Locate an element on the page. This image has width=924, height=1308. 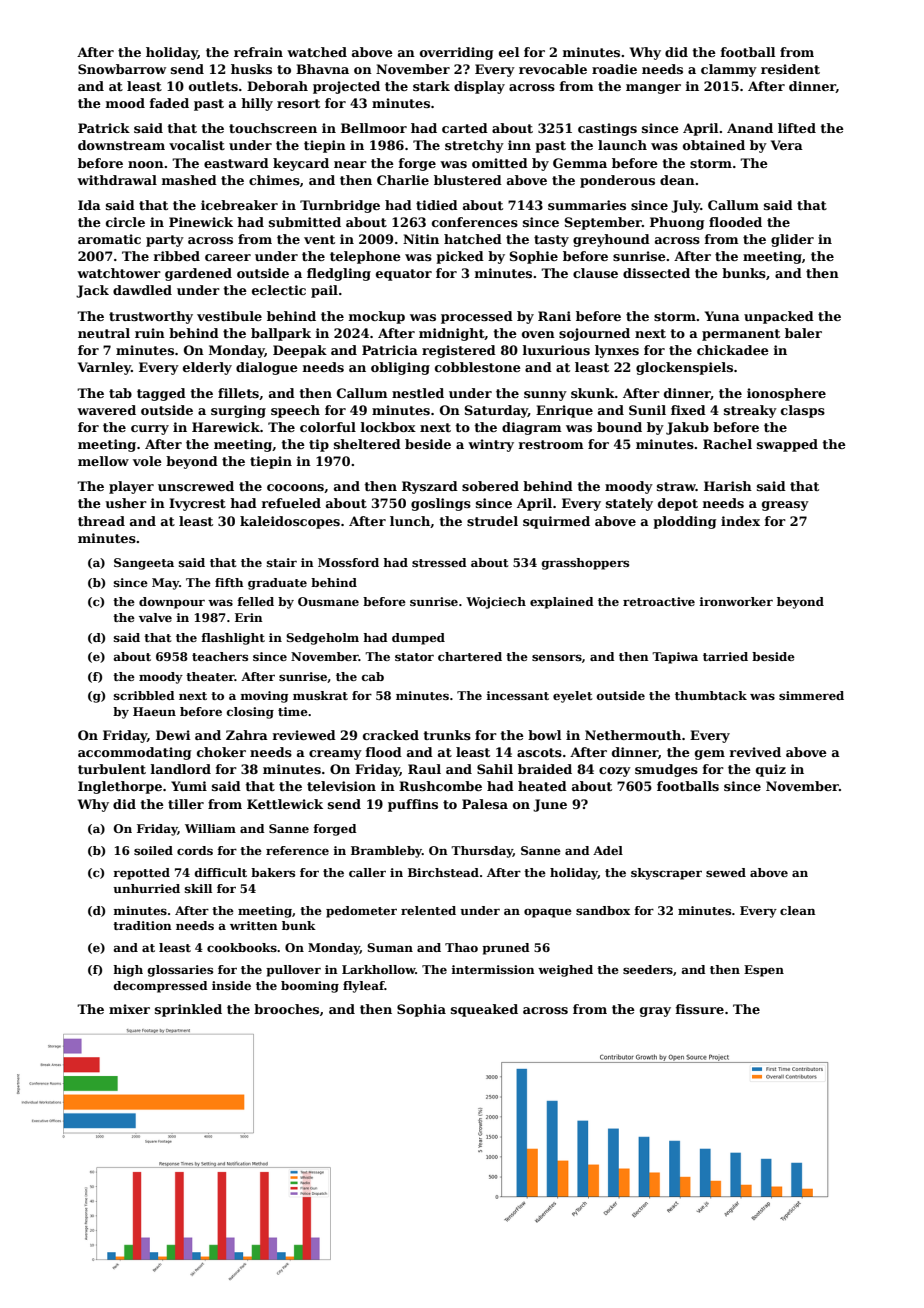
Dewi is located at coordinates (173, 735).
